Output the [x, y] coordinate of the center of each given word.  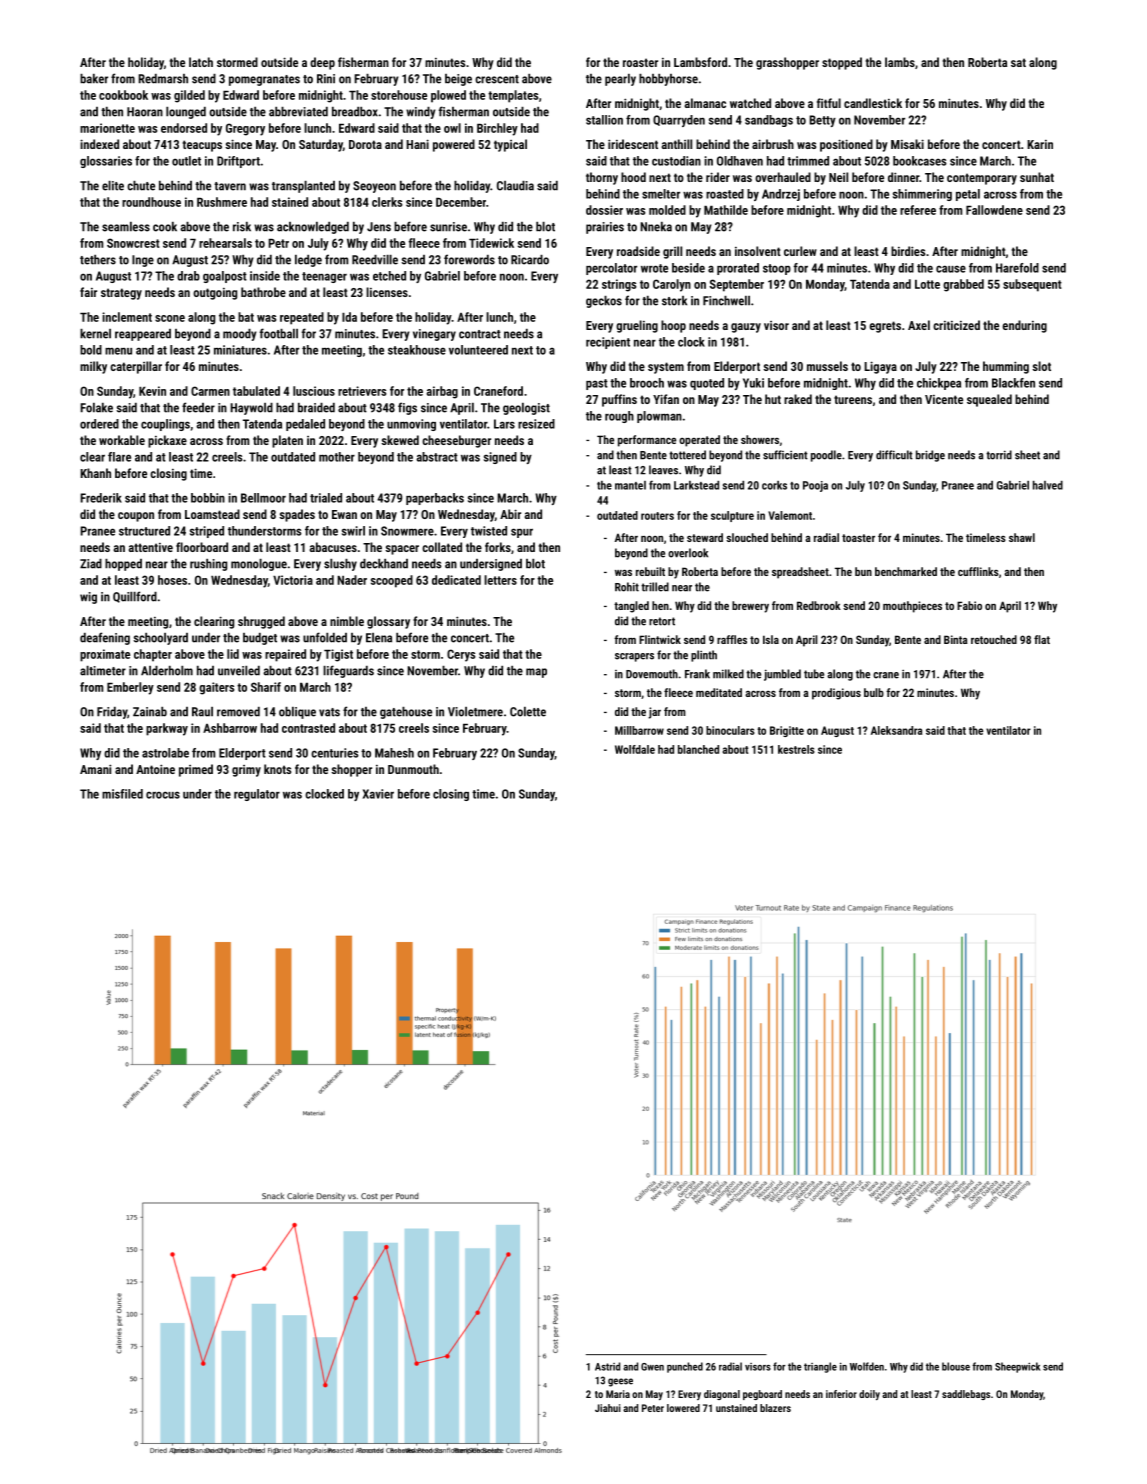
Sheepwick [1017, 1367]
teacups [202, 146]
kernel [95, 334]
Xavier [378, 794]
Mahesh [394, 753]
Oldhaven [740, 161]
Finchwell [726, 301]
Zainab [150, 712]
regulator [257, 795]
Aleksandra [896, 730]
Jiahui [608, 1408]
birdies [908, 251]
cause [951, 269]
